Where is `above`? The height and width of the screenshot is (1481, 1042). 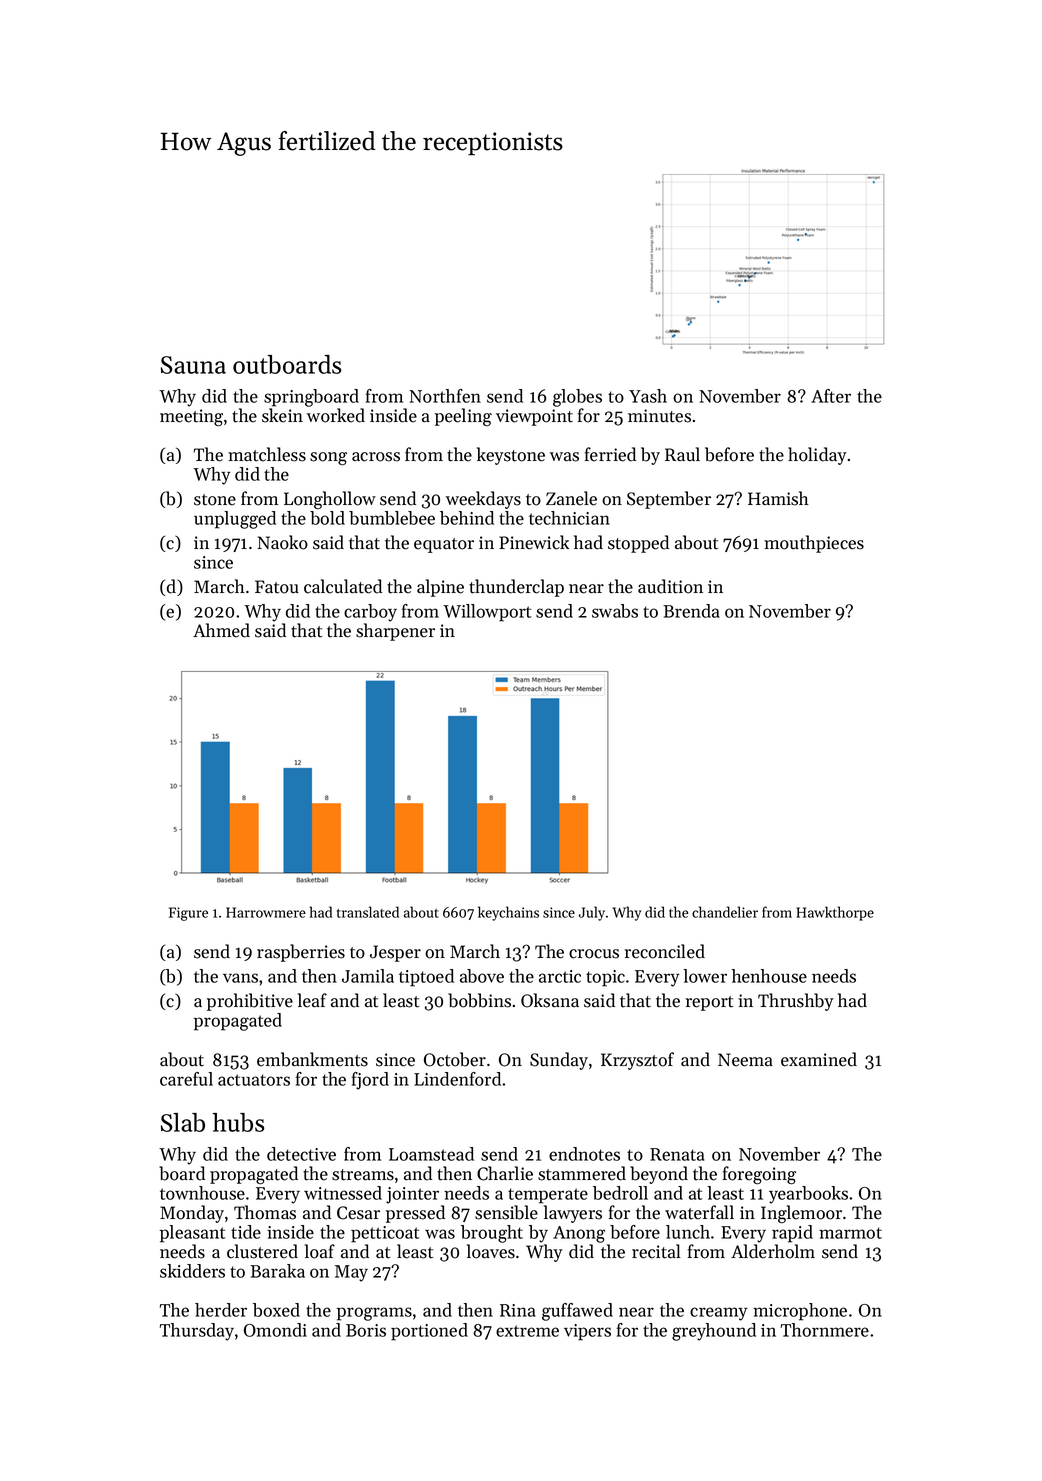 above is located at coordinates (482, 976).
